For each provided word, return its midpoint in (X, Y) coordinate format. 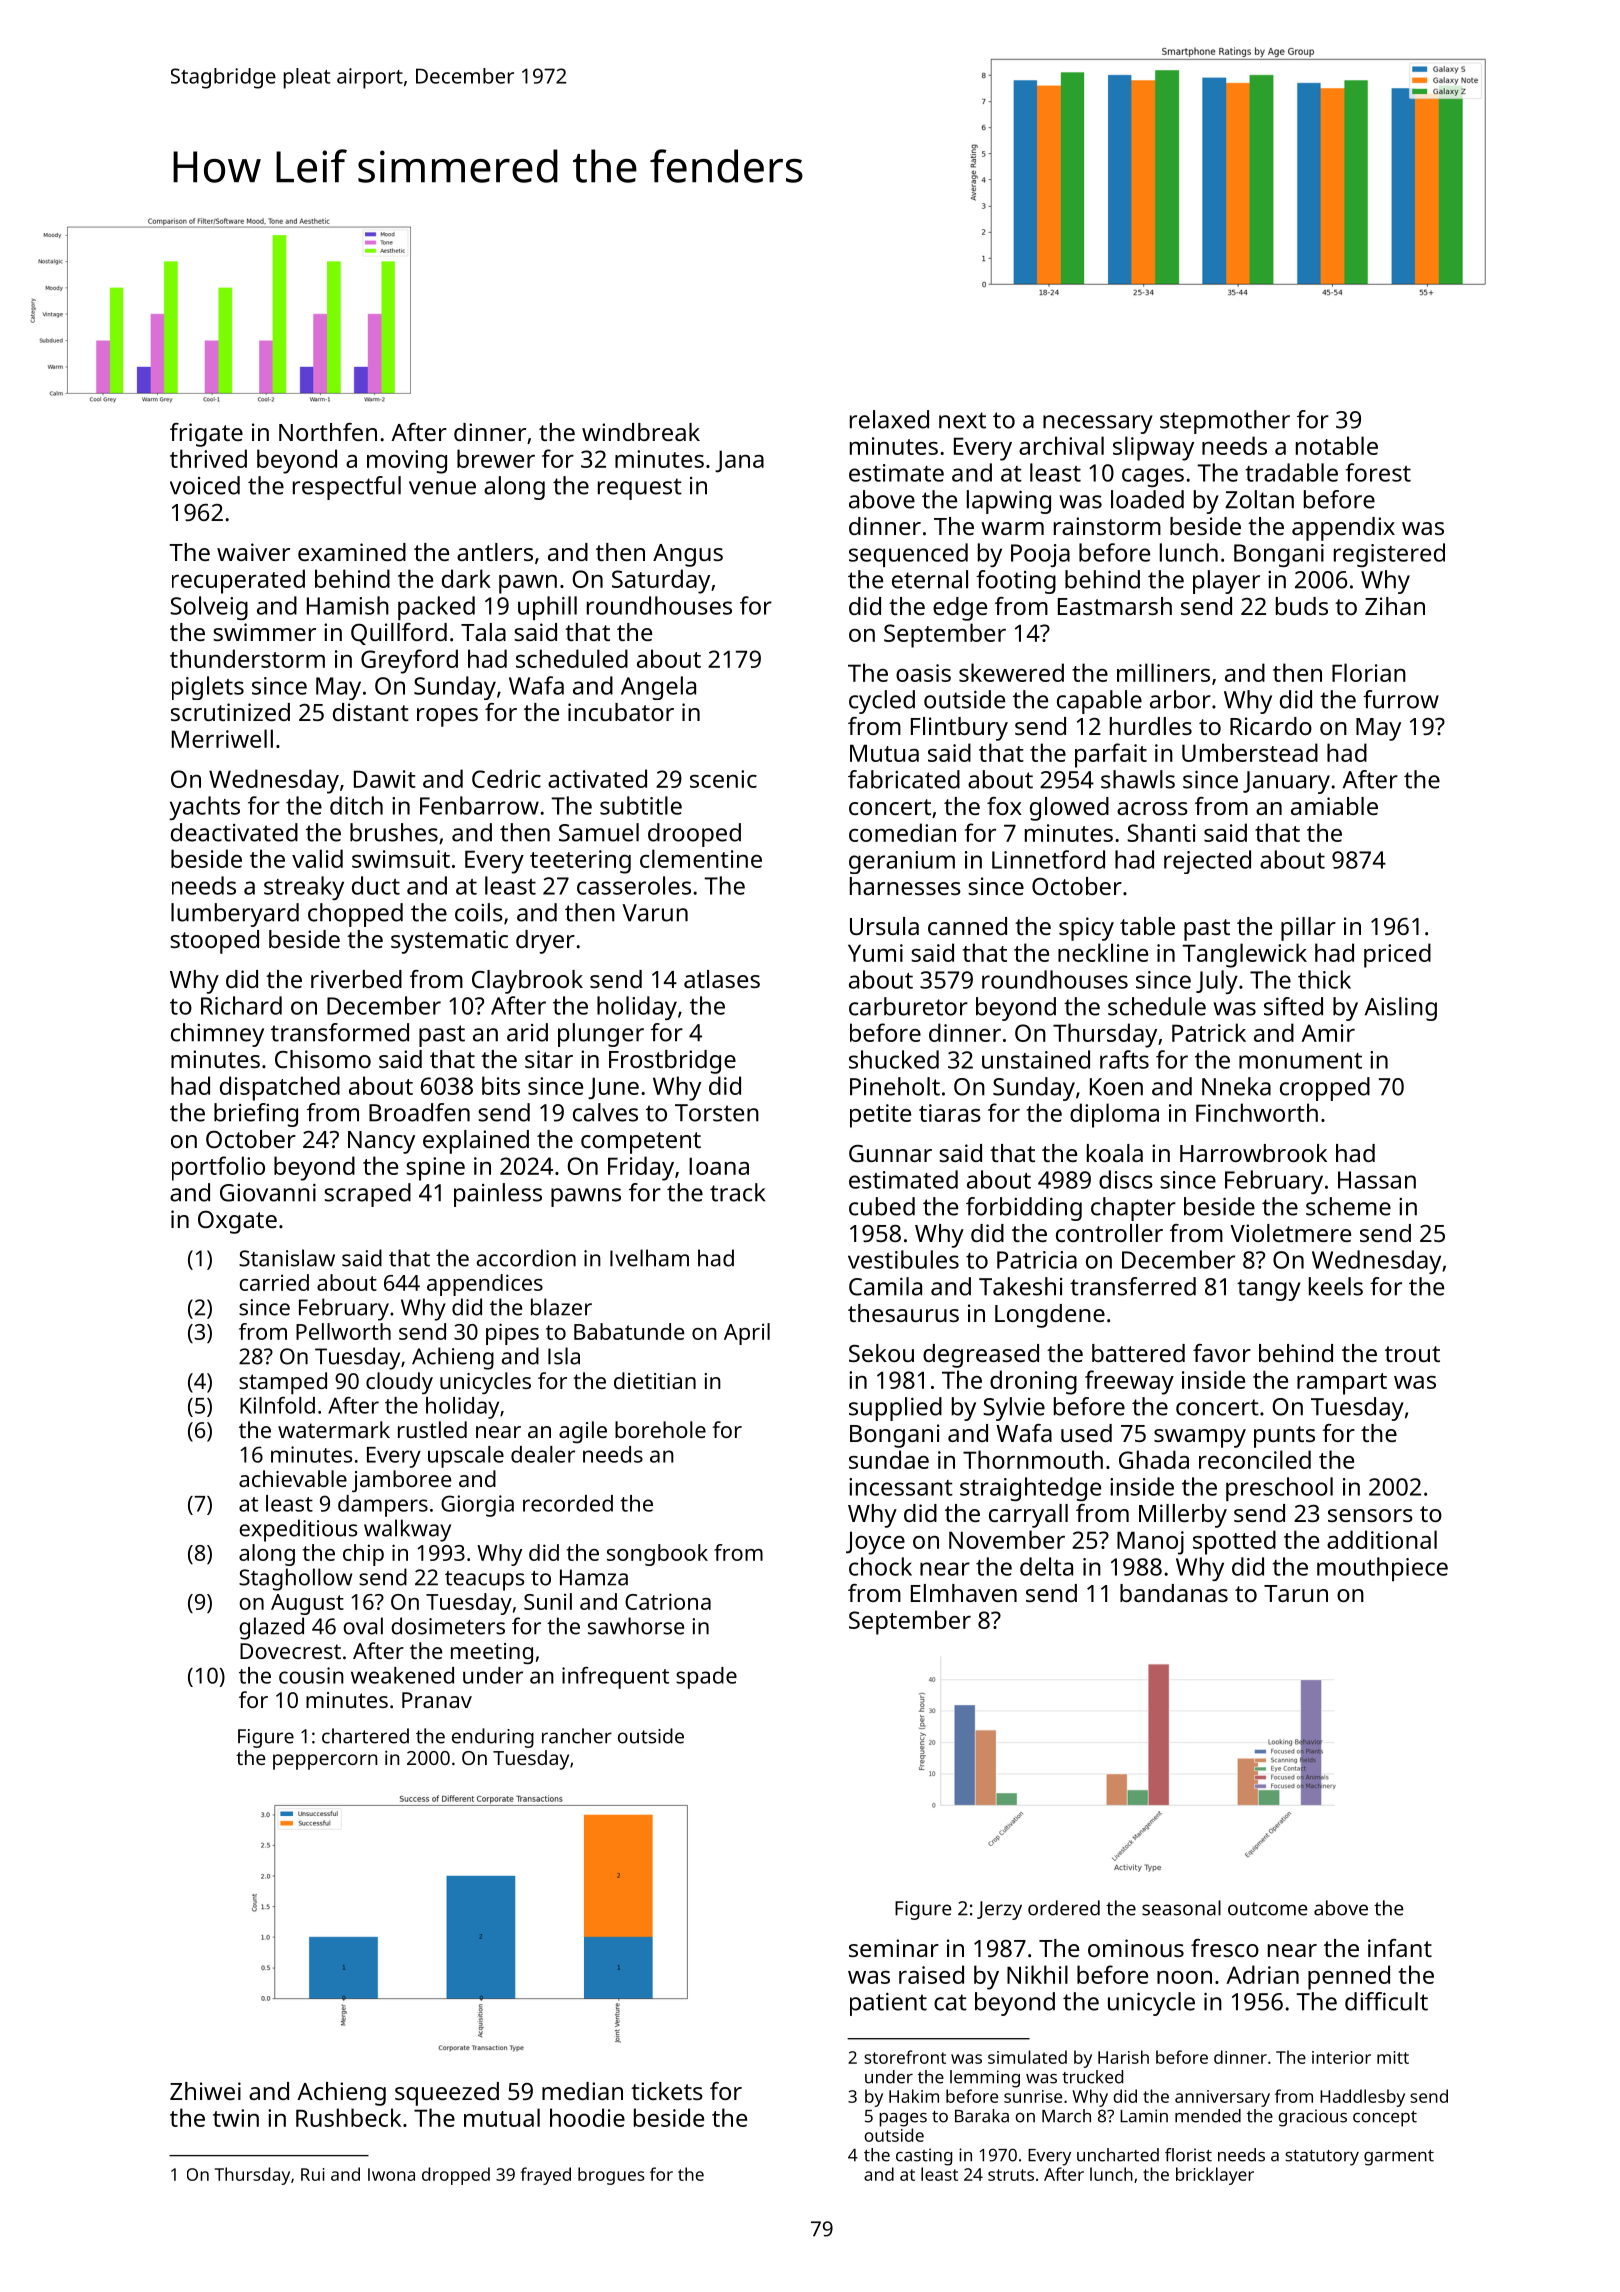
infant (1400, 1948)
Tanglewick (1244, 955)
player (1226, 582)
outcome (1268, 1909)
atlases (722, 979)
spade (706, 1678)
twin (236, 2118)
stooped (214, 942)
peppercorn (325, 1762)
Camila (885, 1286)
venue (442, 488)
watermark (334, 1429)
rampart (1342, 1384)
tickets (667, 2091)
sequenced (908, 555)
